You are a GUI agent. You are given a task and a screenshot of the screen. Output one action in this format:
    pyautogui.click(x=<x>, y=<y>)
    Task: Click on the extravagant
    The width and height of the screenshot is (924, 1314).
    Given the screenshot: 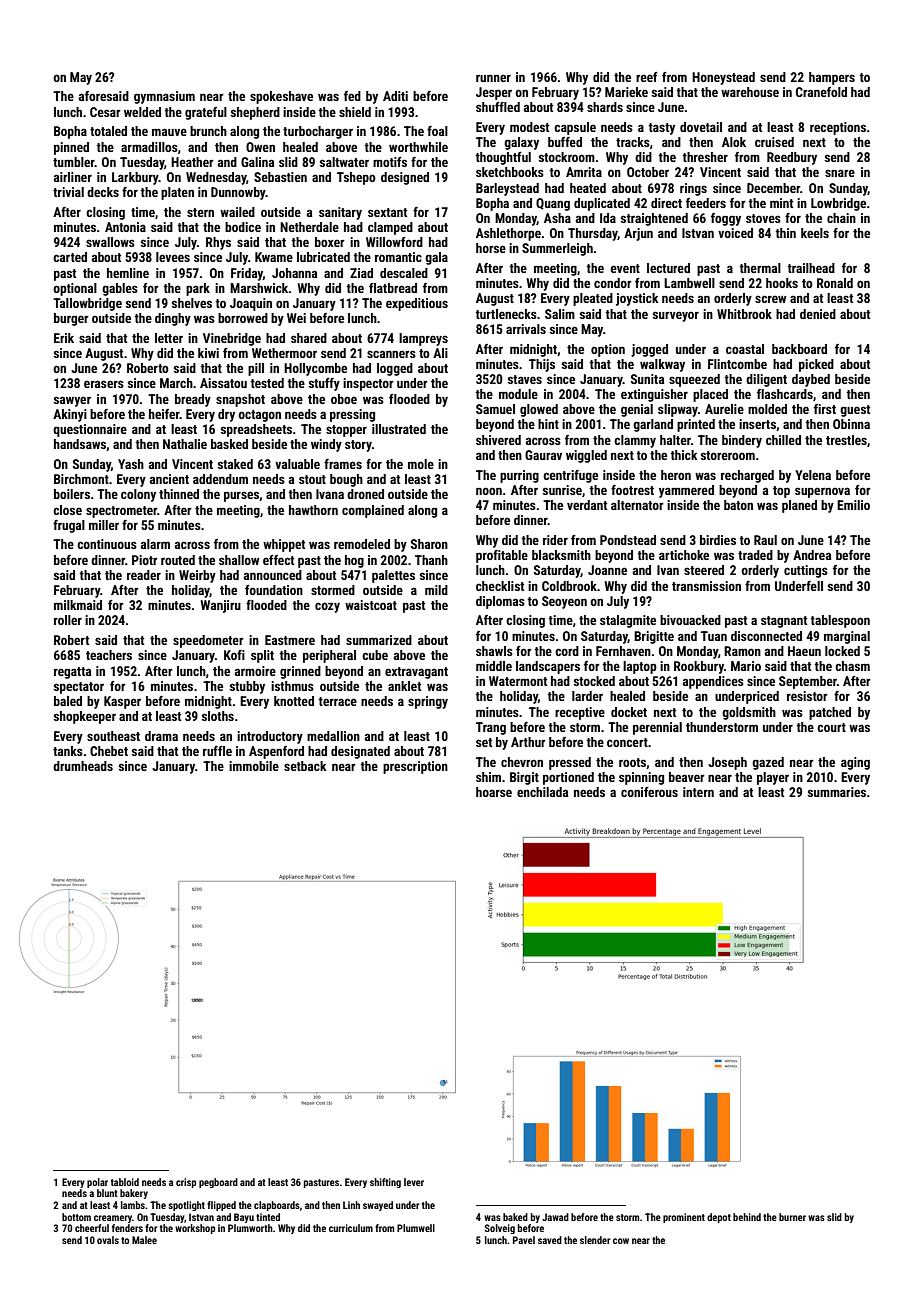 What is the action you would take?
    pyautogui.click(x=416, y=673)
